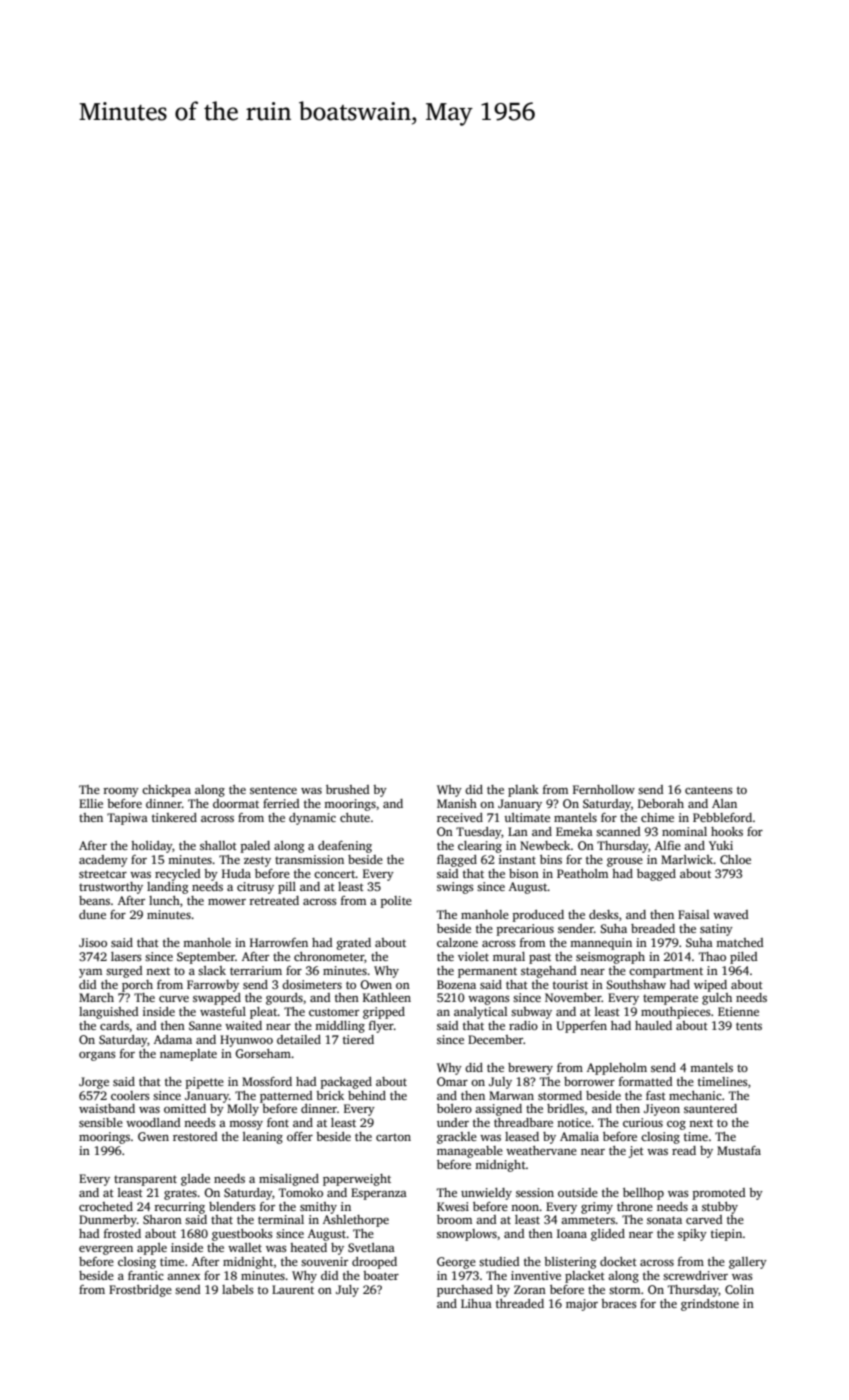  Describe the element at coordinates (479, 833) in the page. I see `Tuesday` at that location.
